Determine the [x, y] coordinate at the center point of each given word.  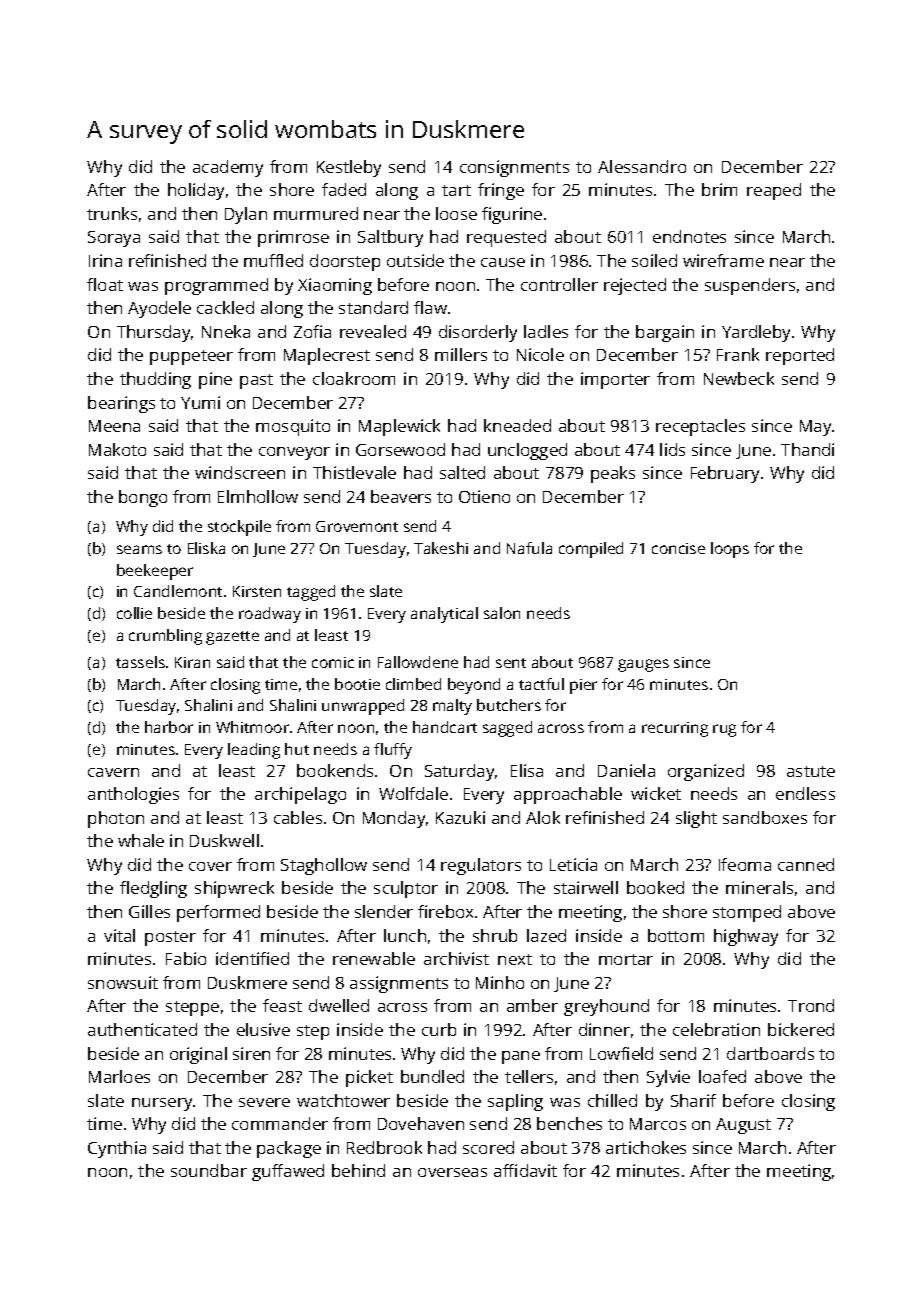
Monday [394, 819]
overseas [452, 1172]
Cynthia [117, 1149]
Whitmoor [252, 727]
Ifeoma [745, 864]
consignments [514, 168]
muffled [273, 260]
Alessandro [642, 166]
